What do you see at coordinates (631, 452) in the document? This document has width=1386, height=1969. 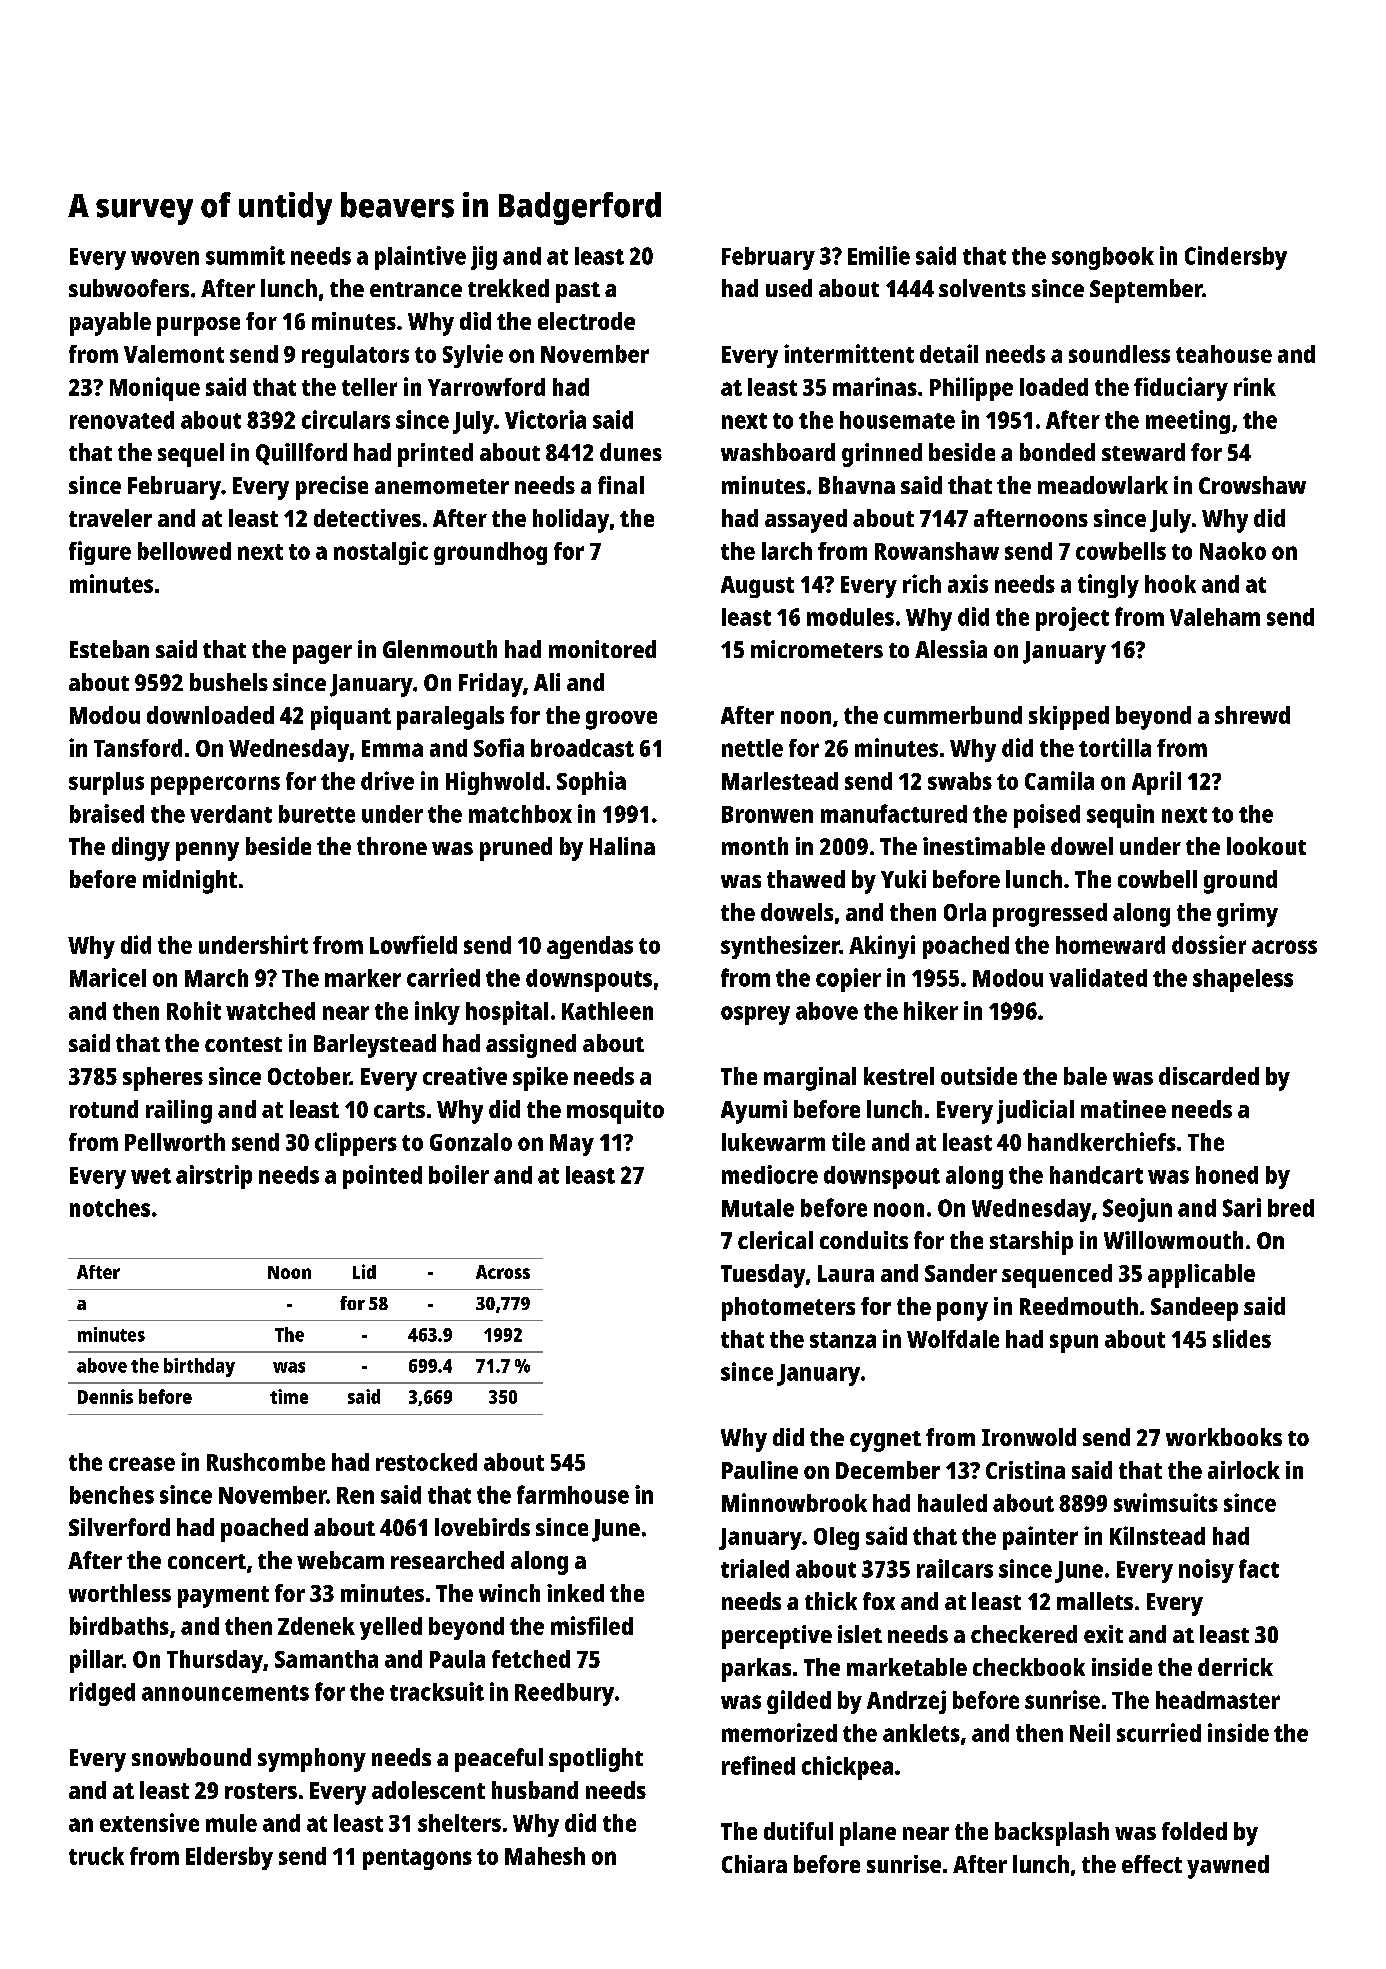 I see `dunes` at bounding box center [631, 452].
